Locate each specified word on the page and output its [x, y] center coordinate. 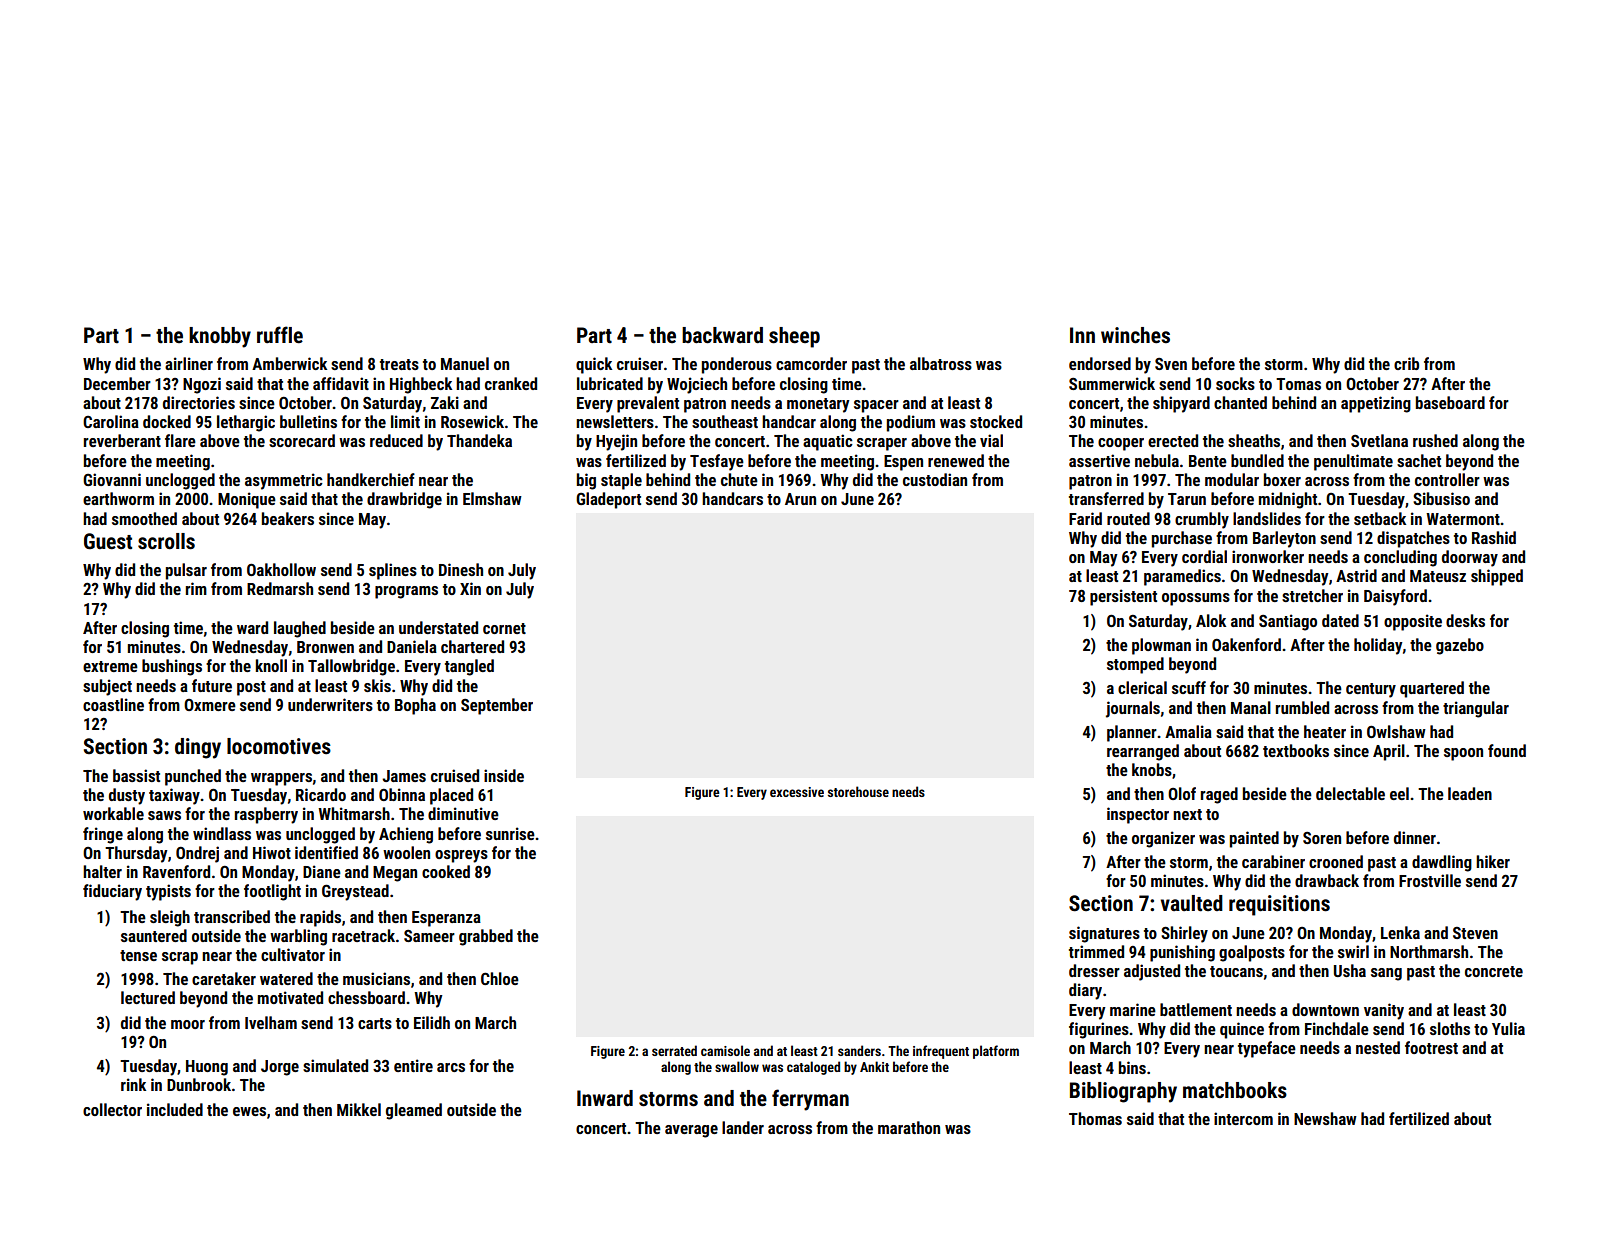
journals [1133, 709]
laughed [300, 629]
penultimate [1353, 462]
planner [1132, 733]
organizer [1163, 839]
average [691, 1131]
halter [102, 871]
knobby [220, 337]
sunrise [510, 833]
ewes [249, 1111]
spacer [876, 406]
